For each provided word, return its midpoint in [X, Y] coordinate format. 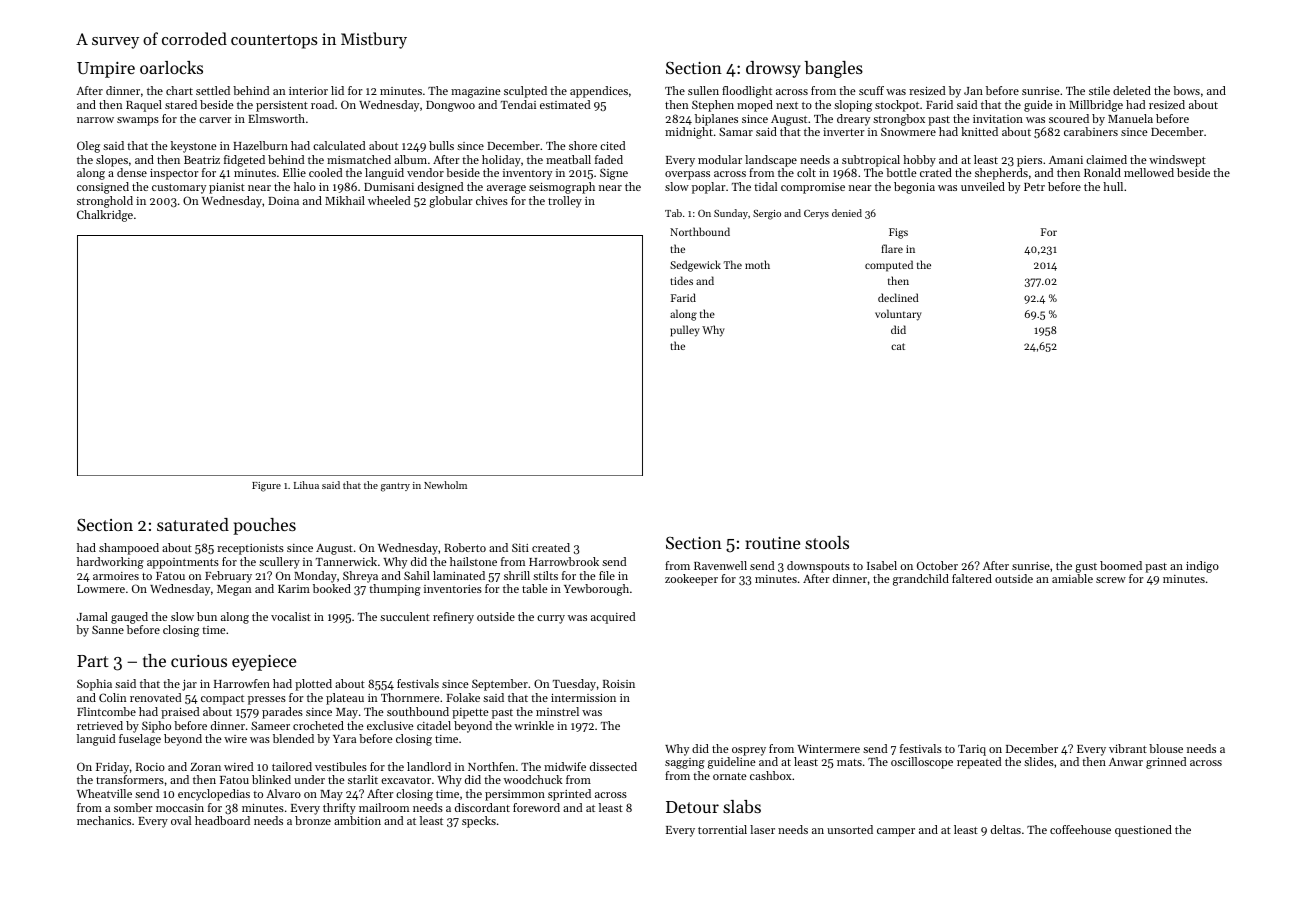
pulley [685, 331]
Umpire [106, 70]
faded [609, 159]
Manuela [1130, 118]
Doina [283, 201]
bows [1186, 90]
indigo [1202, 567]
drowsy [773, 69]
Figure [266, 487]
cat [898, 346]
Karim [294, 589]
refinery [453, 618]
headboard [222, 820]
